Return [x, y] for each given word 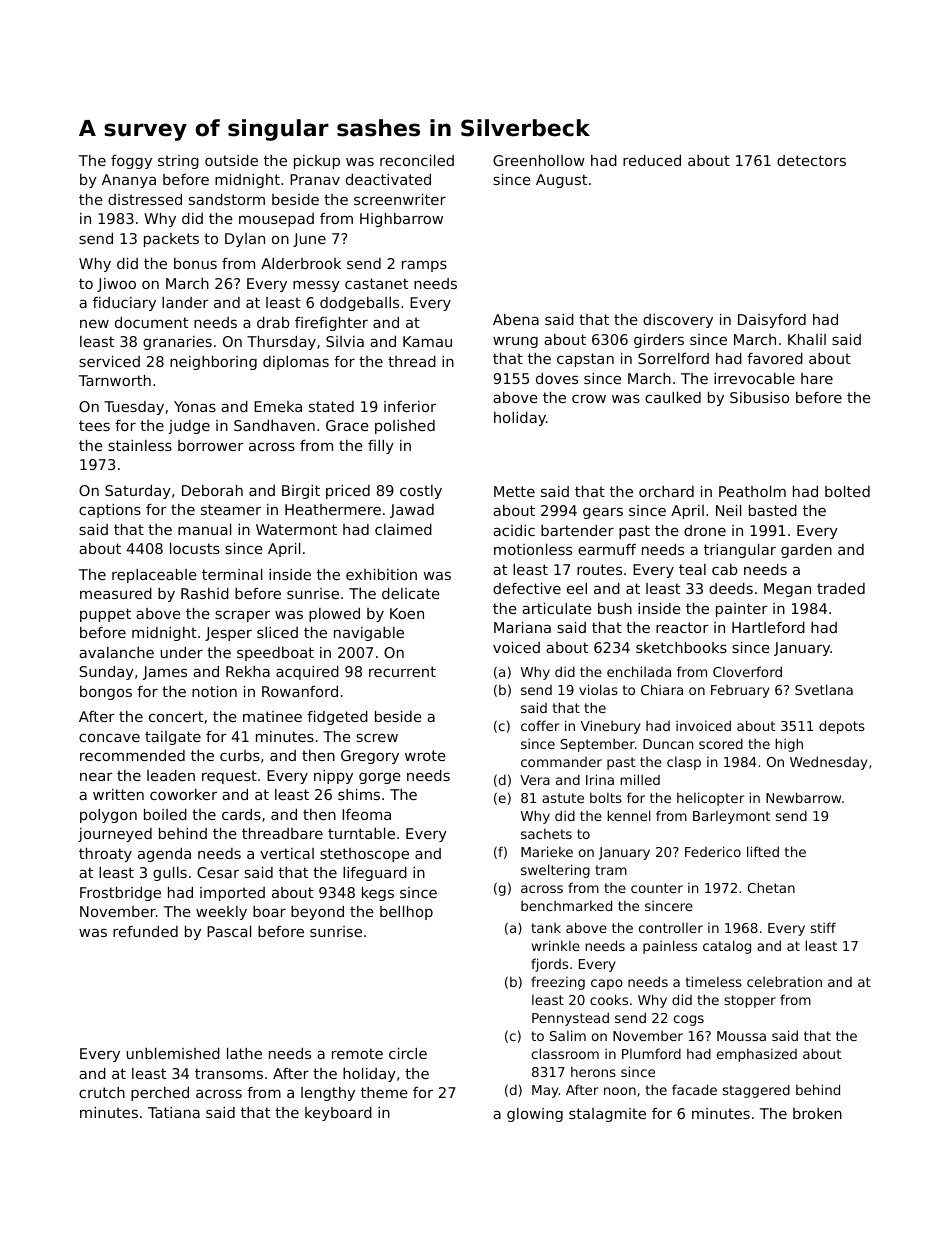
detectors [811, 160]
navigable [369, 634]
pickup [317, 162]
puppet [105, 615]
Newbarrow [803, 797]
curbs [240, 755]
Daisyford [772, 321]
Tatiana [174, 1112]
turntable [361, 833]
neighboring [213, 363]
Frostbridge [120, 894]
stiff [823, 927]
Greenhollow [539, 160]
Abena [516, 319]
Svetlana [824, 689]
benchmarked [566, 905]
